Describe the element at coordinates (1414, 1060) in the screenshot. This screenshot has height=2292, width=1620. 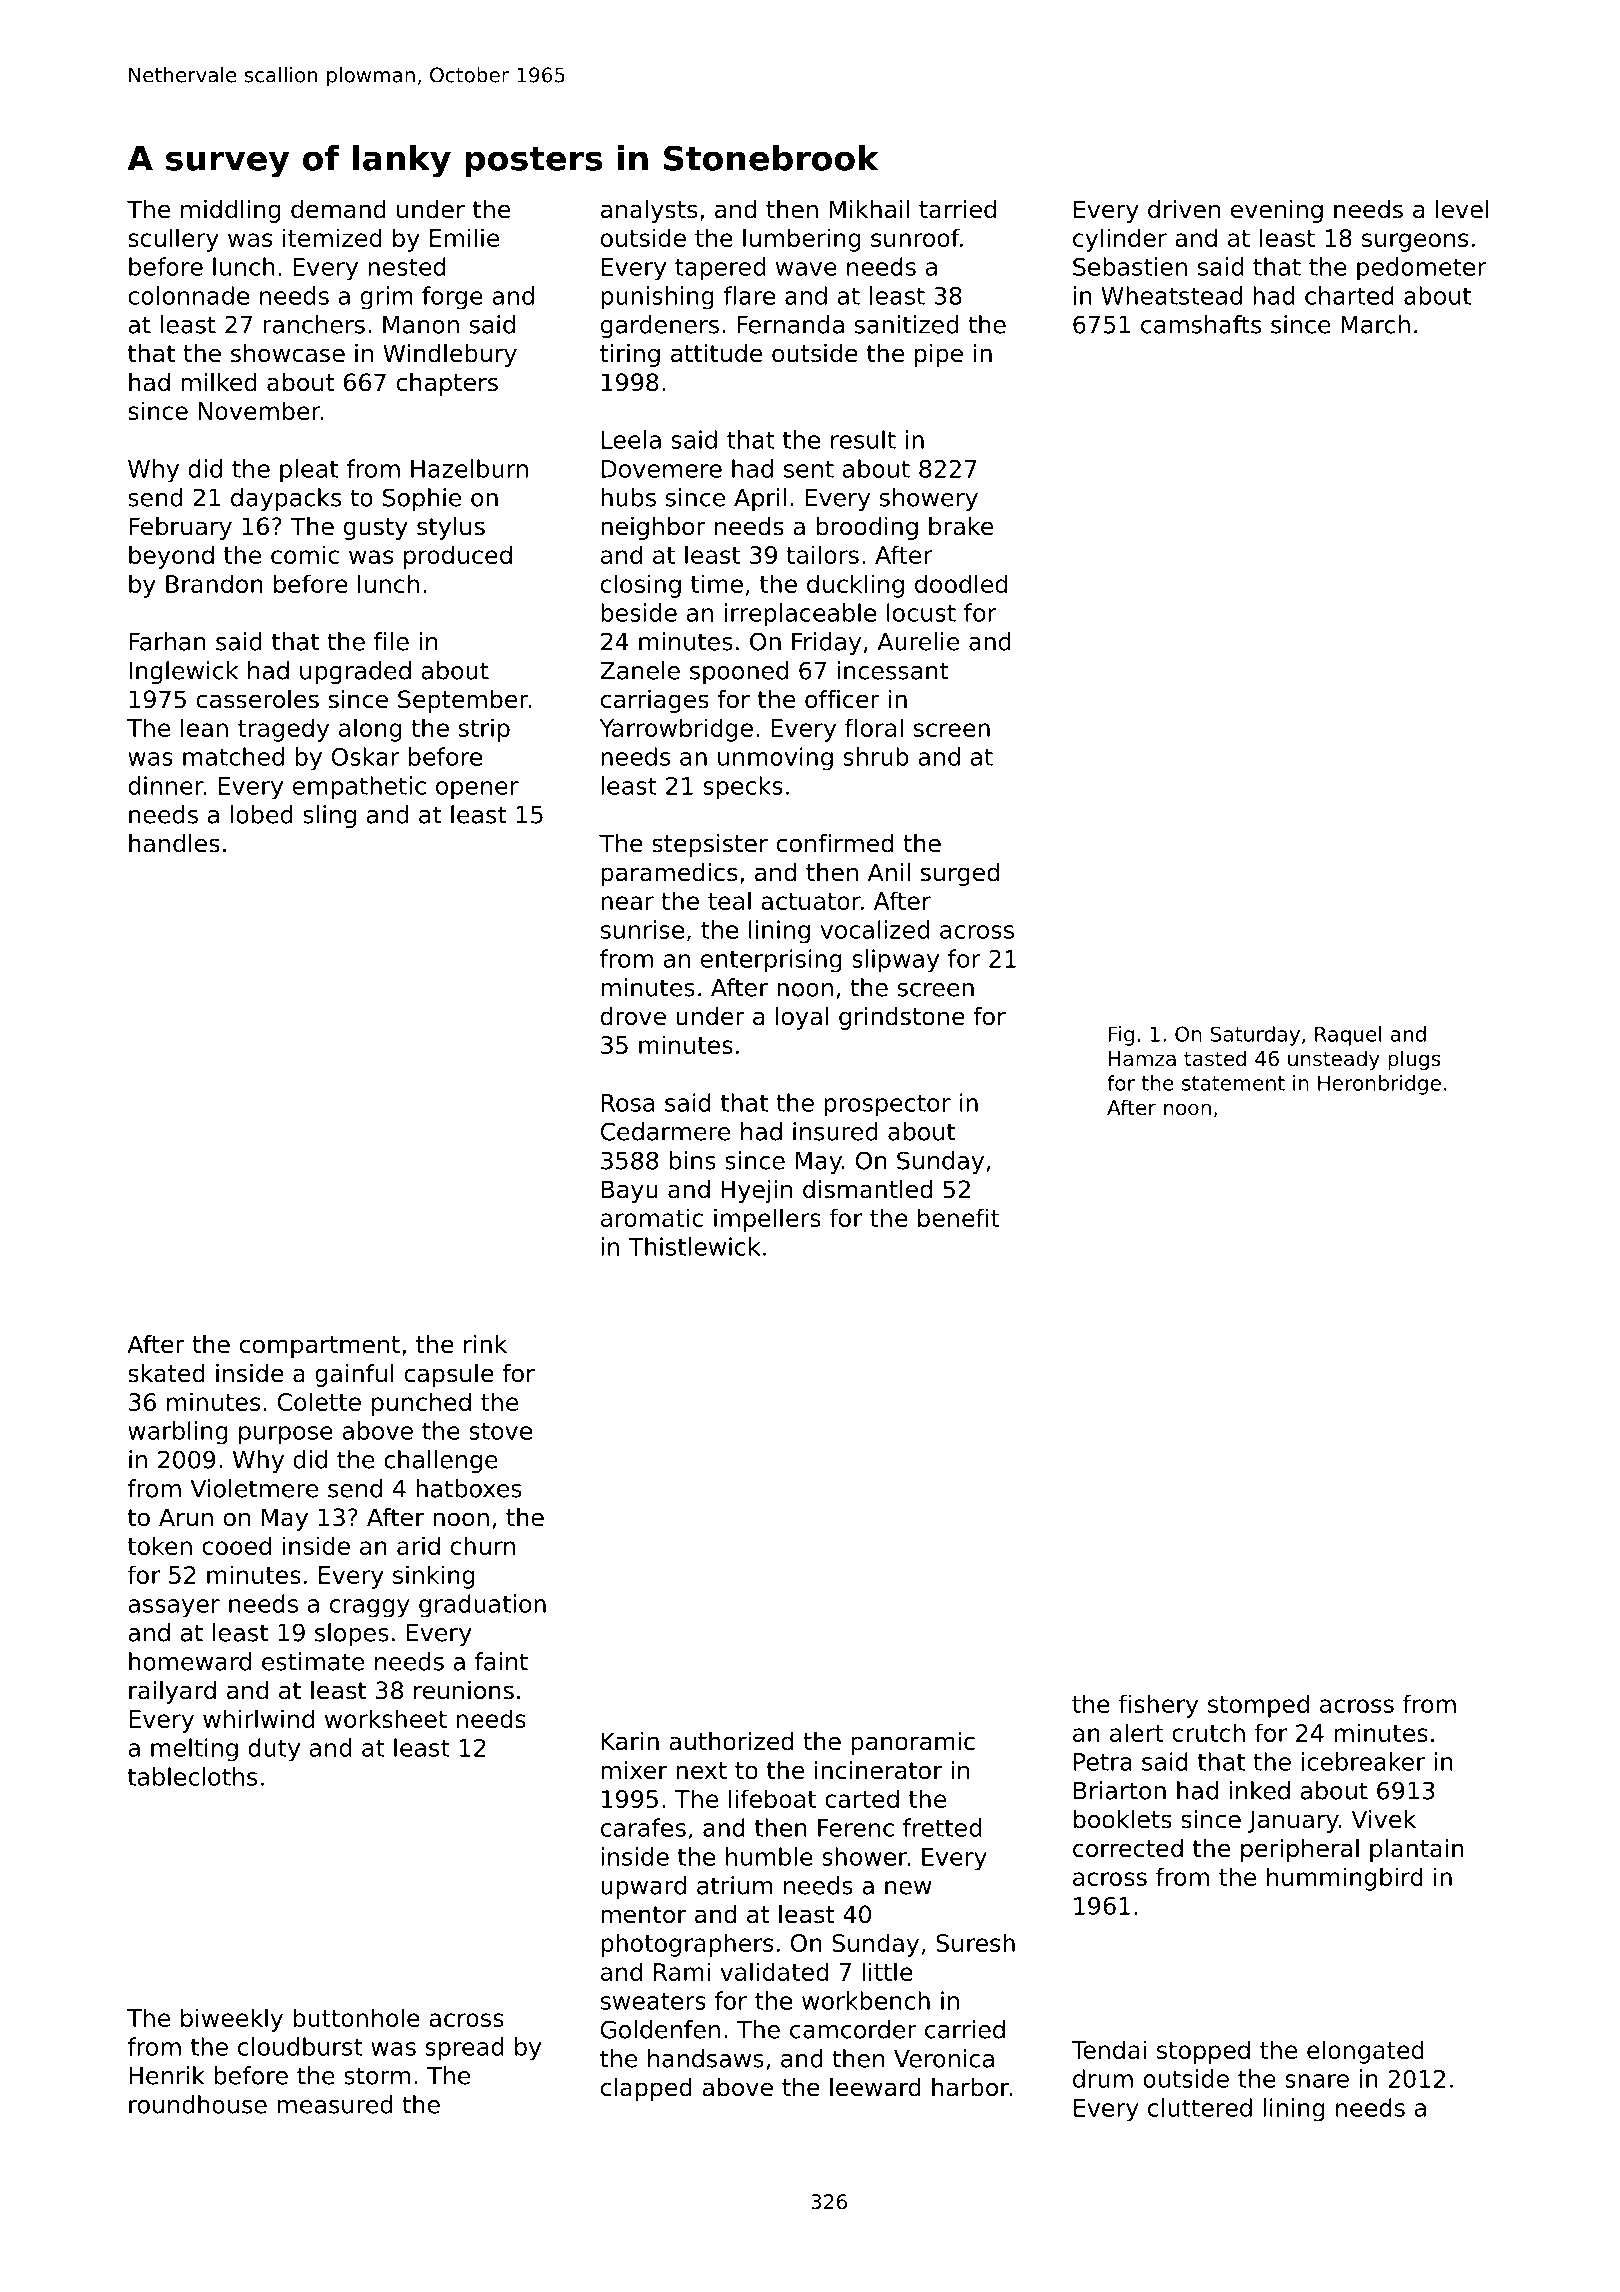
I see `plugs` at that location.
